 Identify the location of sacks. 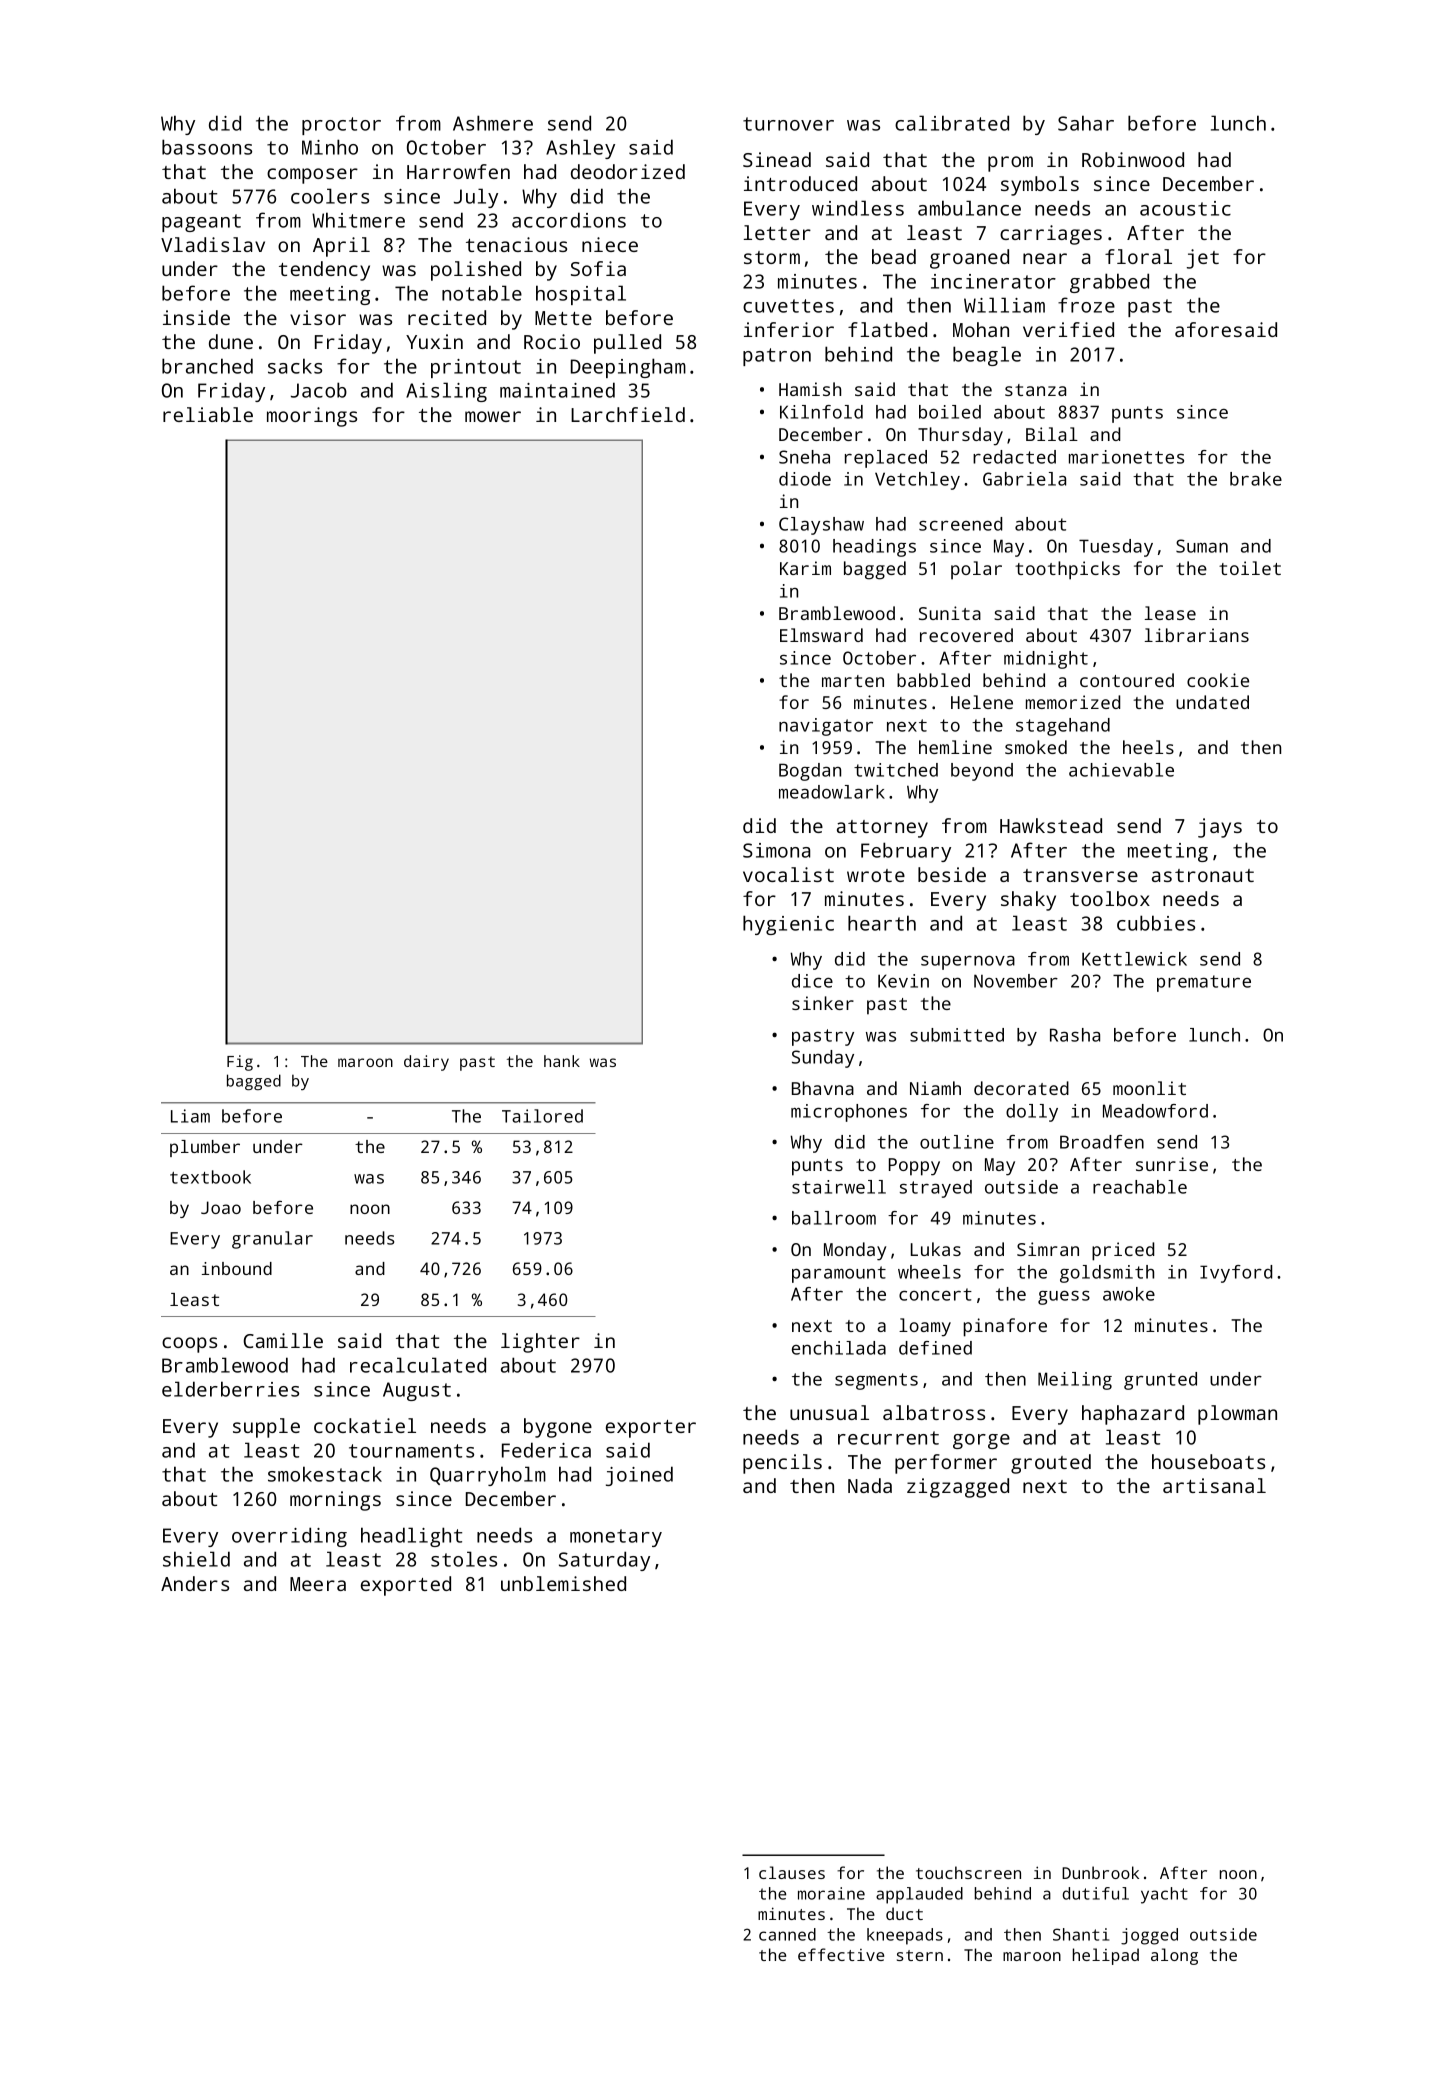
(295, 366).
